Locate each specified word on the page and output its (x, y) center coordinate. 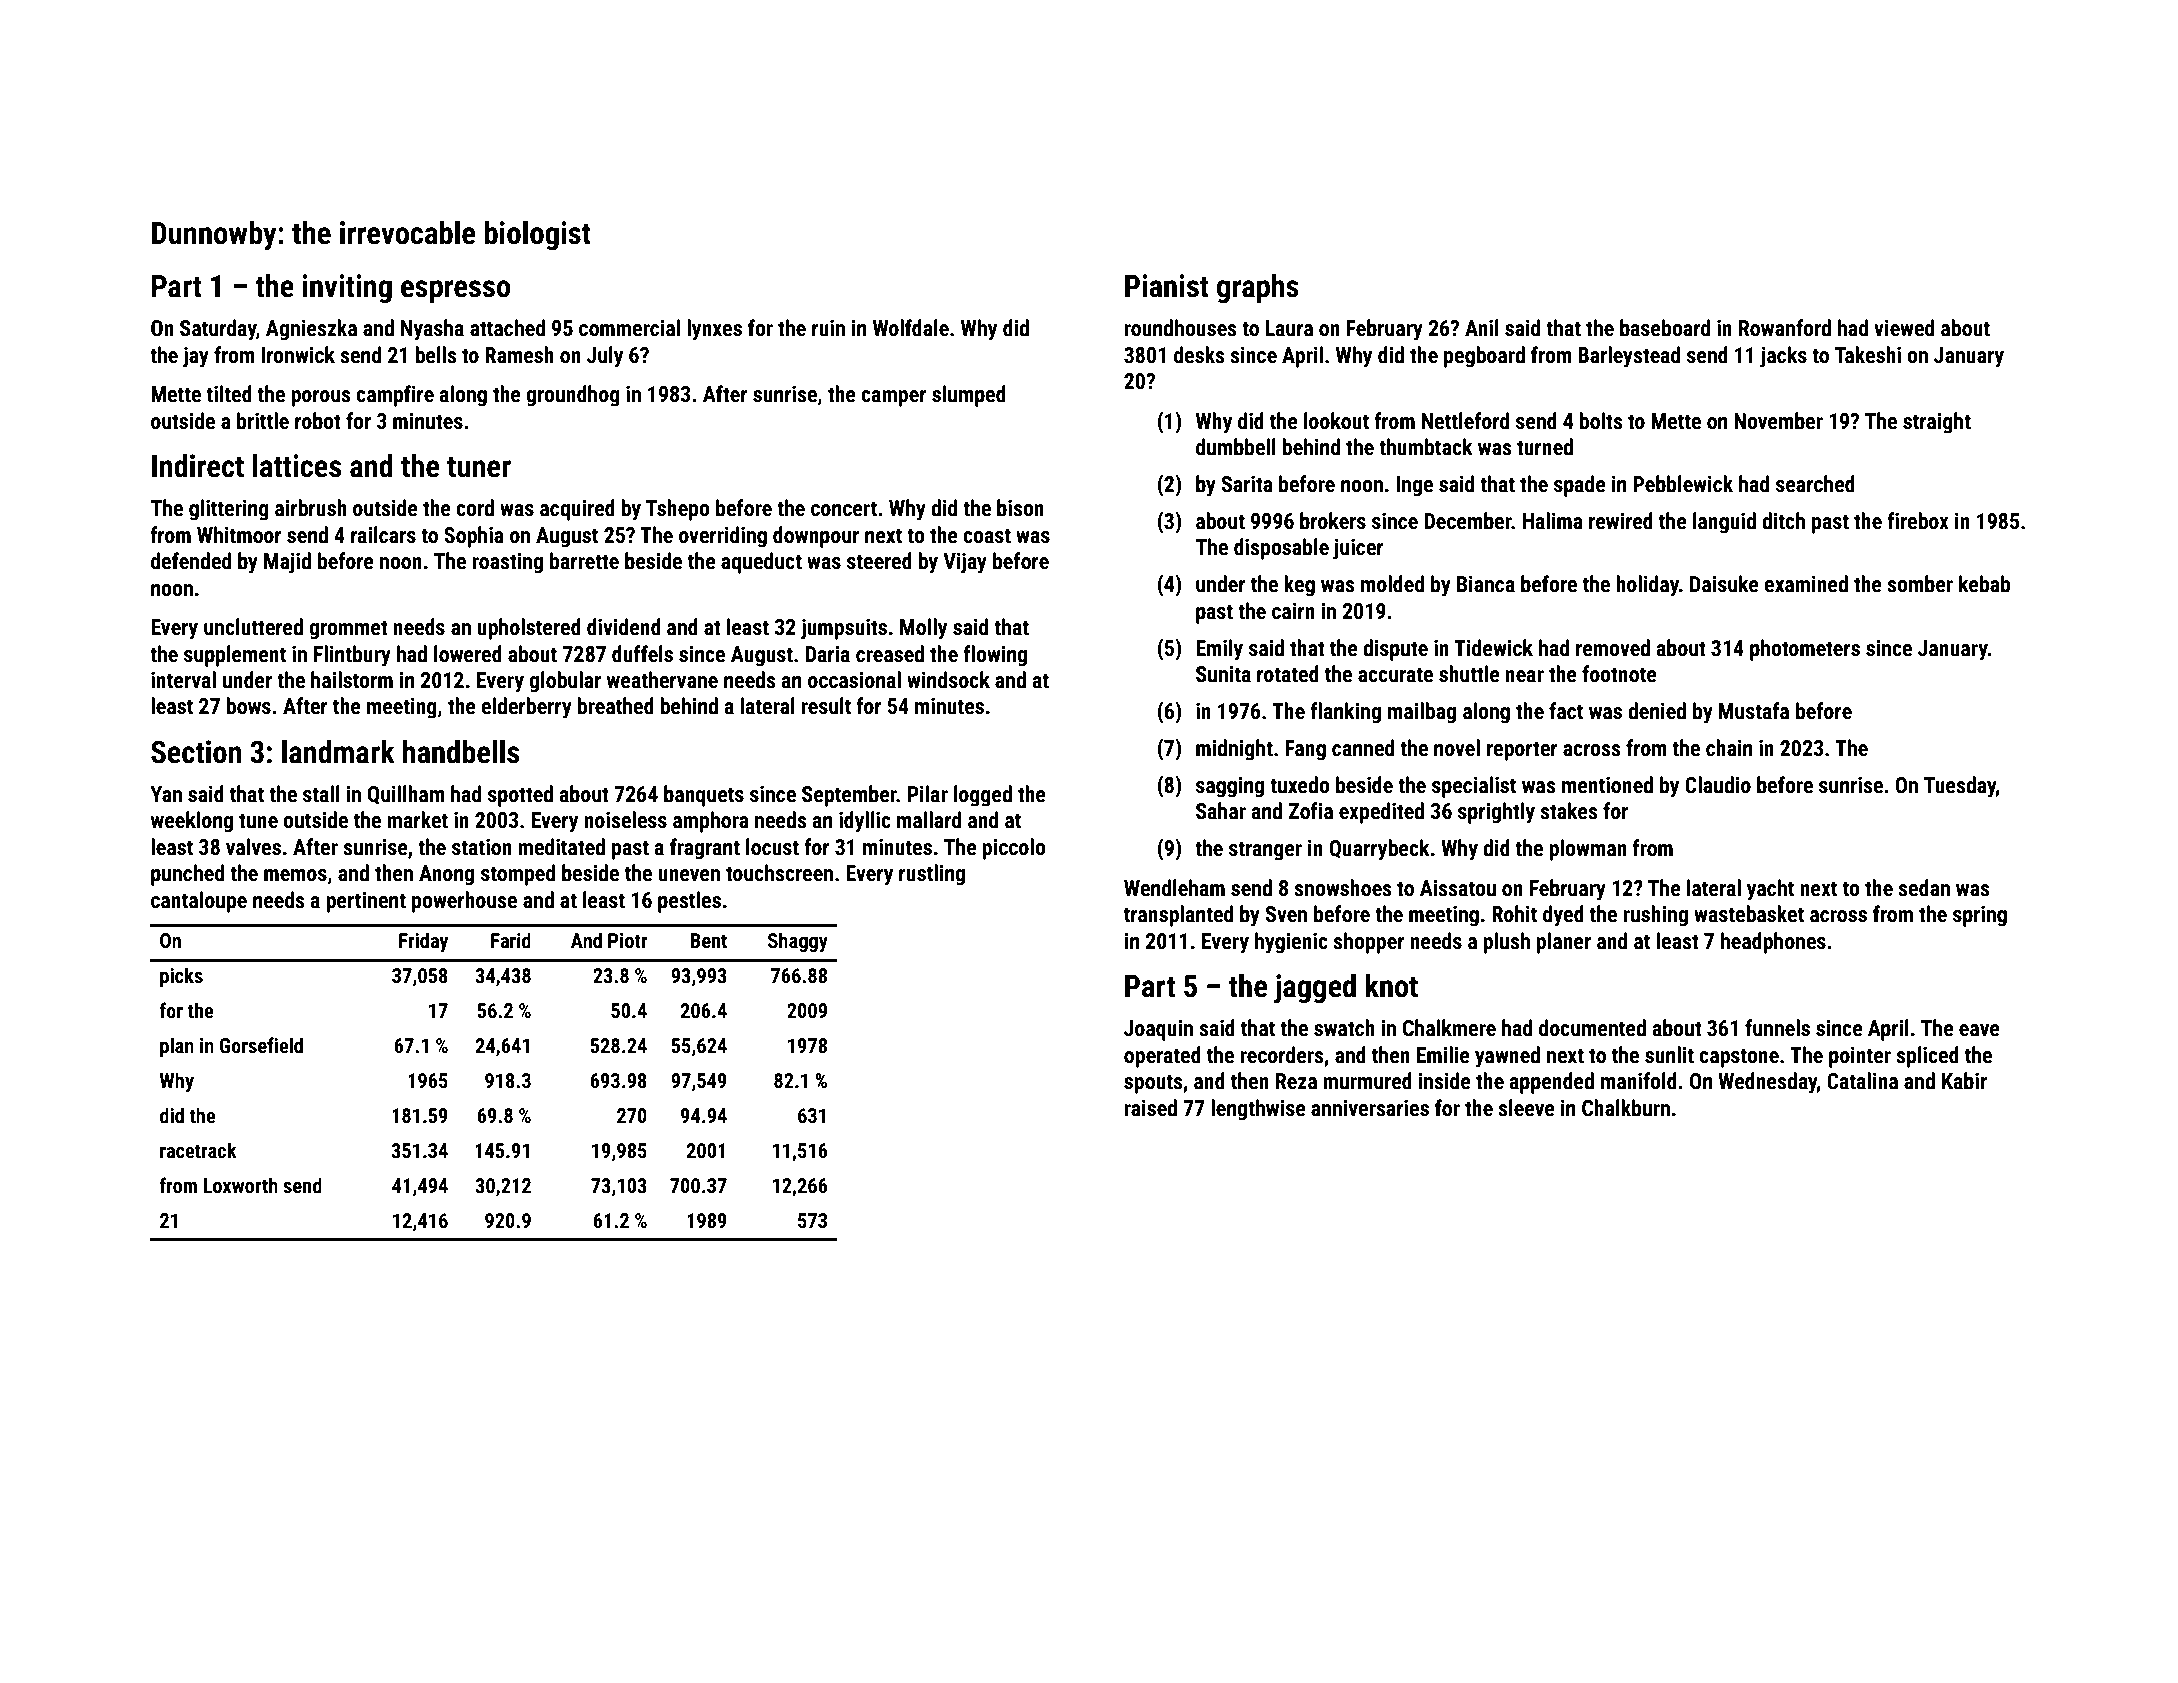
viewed (1904, 328)
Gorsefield (261, 1045)
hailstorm (352, 680)
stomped (518, 875)
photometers (1805, 650)
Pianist (1167, 286)
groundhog (573, 396)
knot (1392, 986)
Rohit (1514, 914)
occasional (854, 680)
